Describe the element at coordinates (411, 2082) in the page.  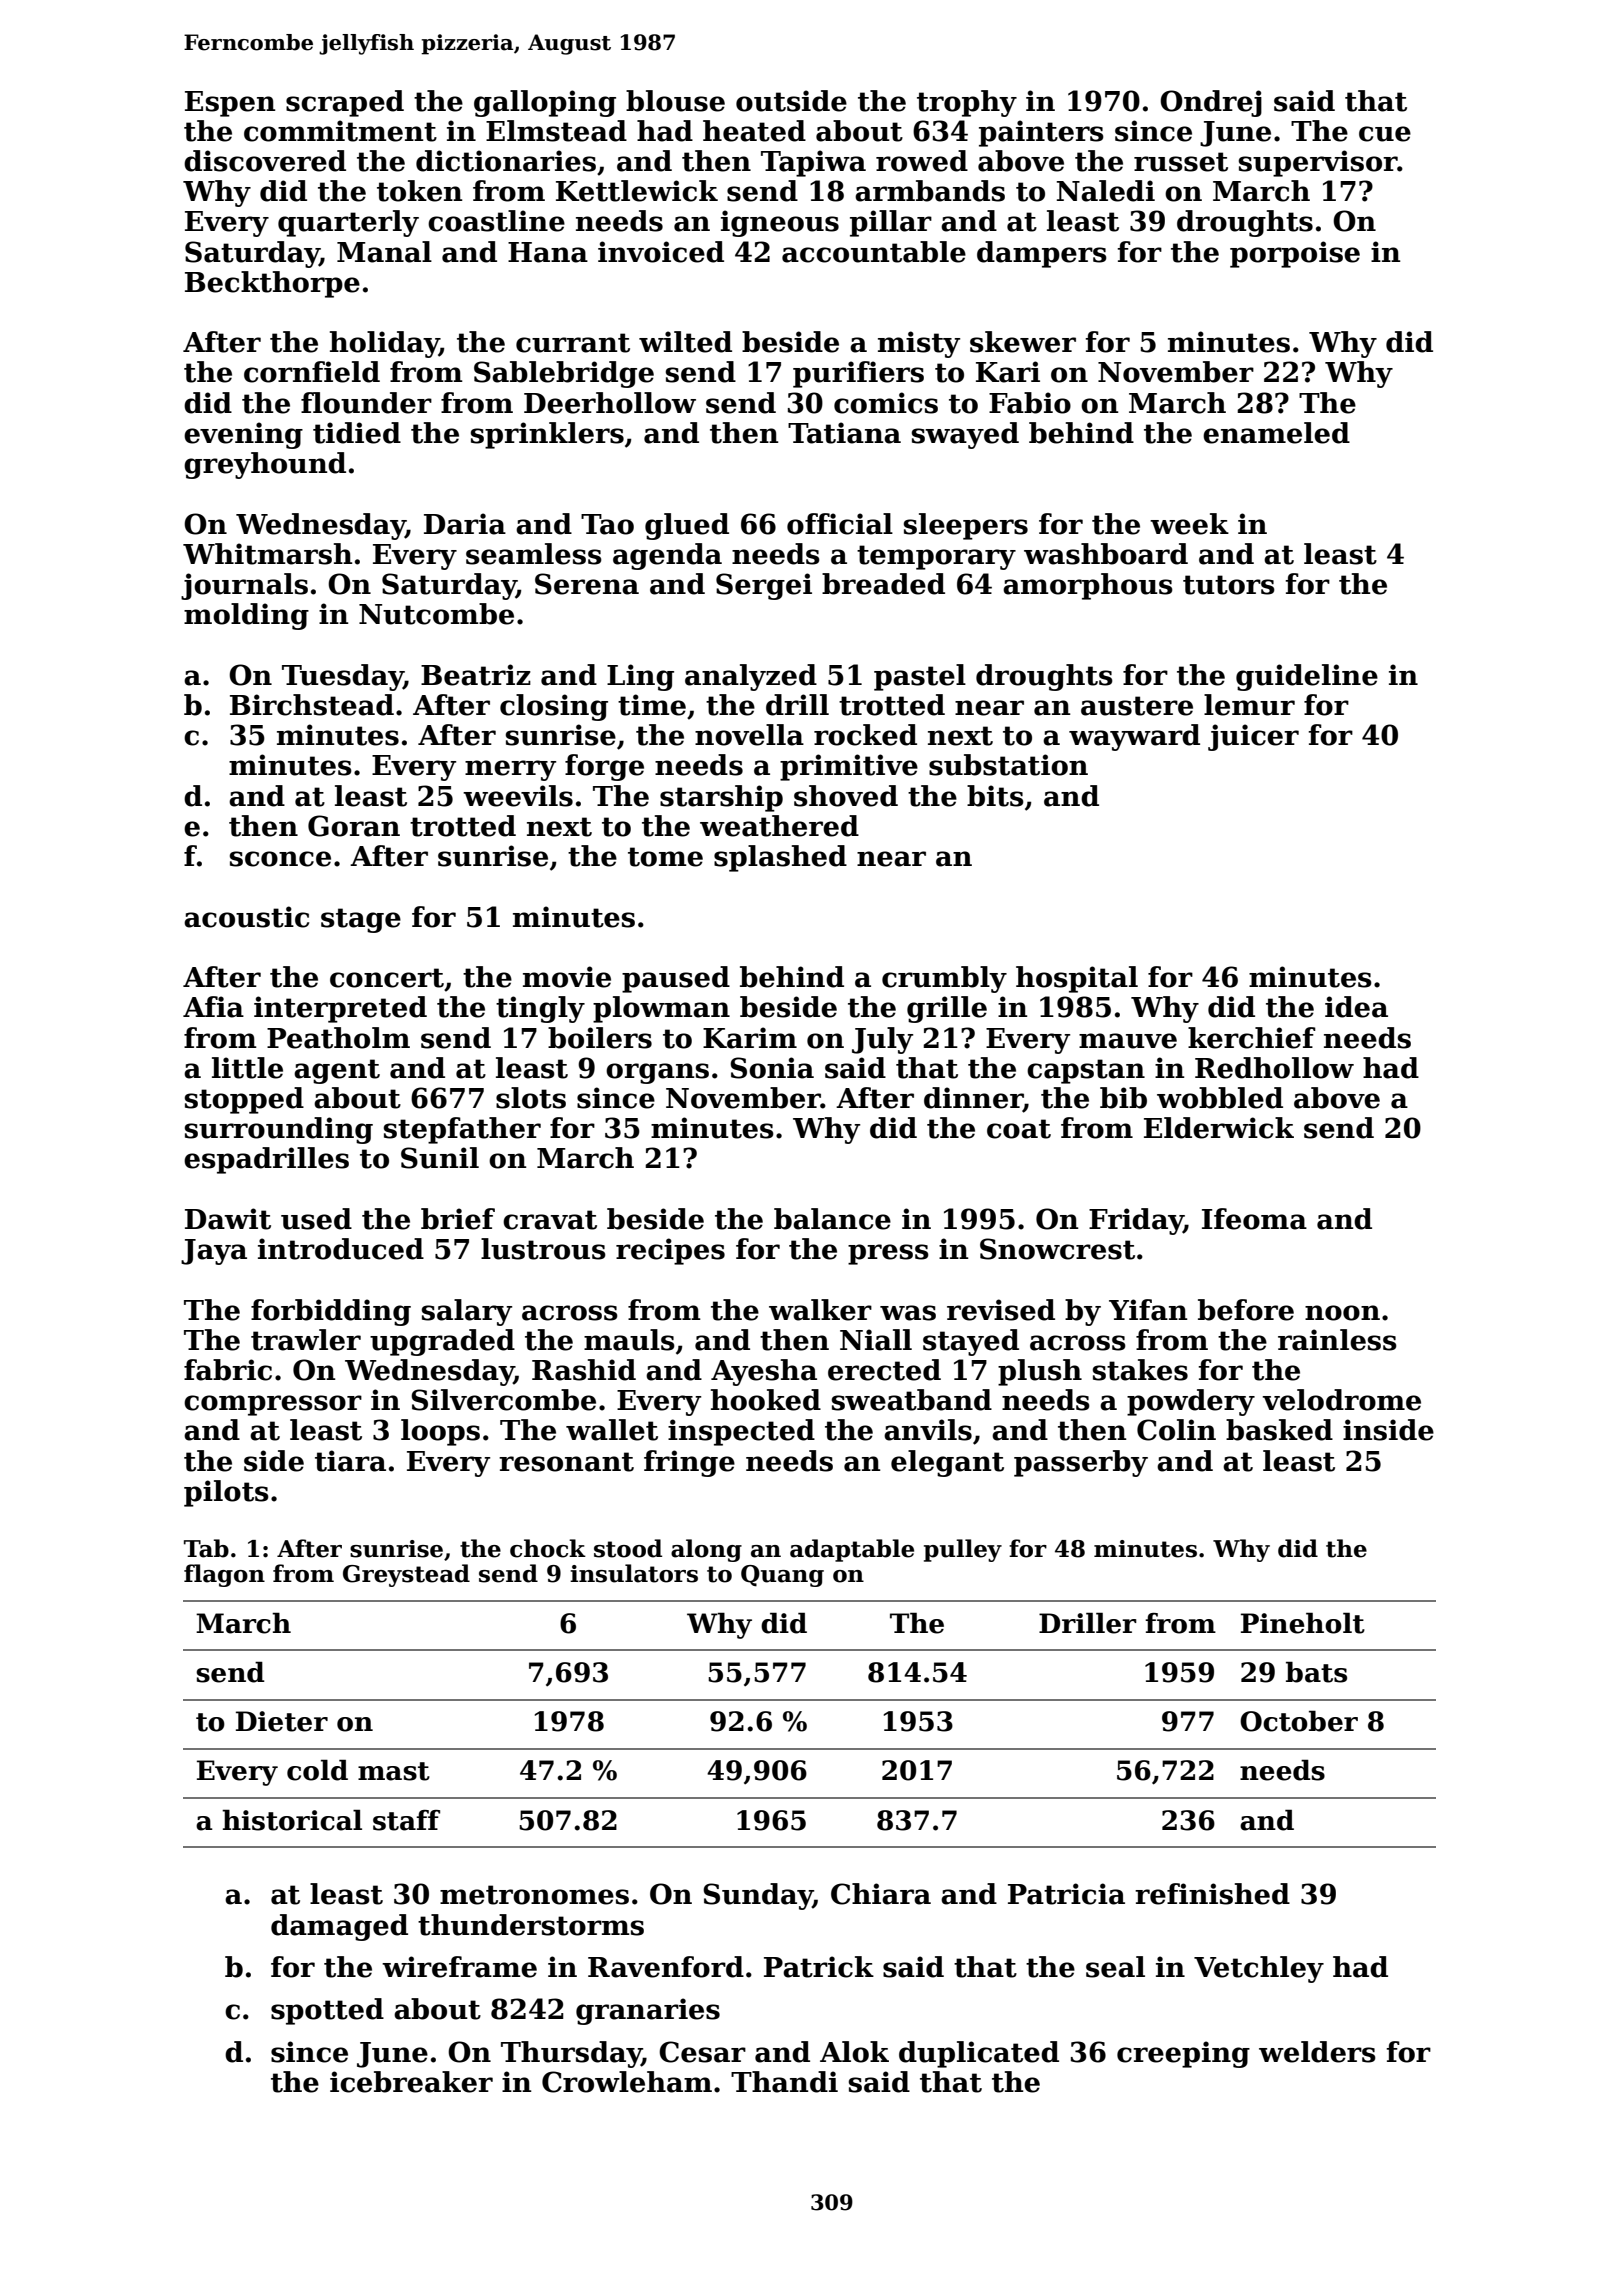
I see `icebreaker` at that location.
